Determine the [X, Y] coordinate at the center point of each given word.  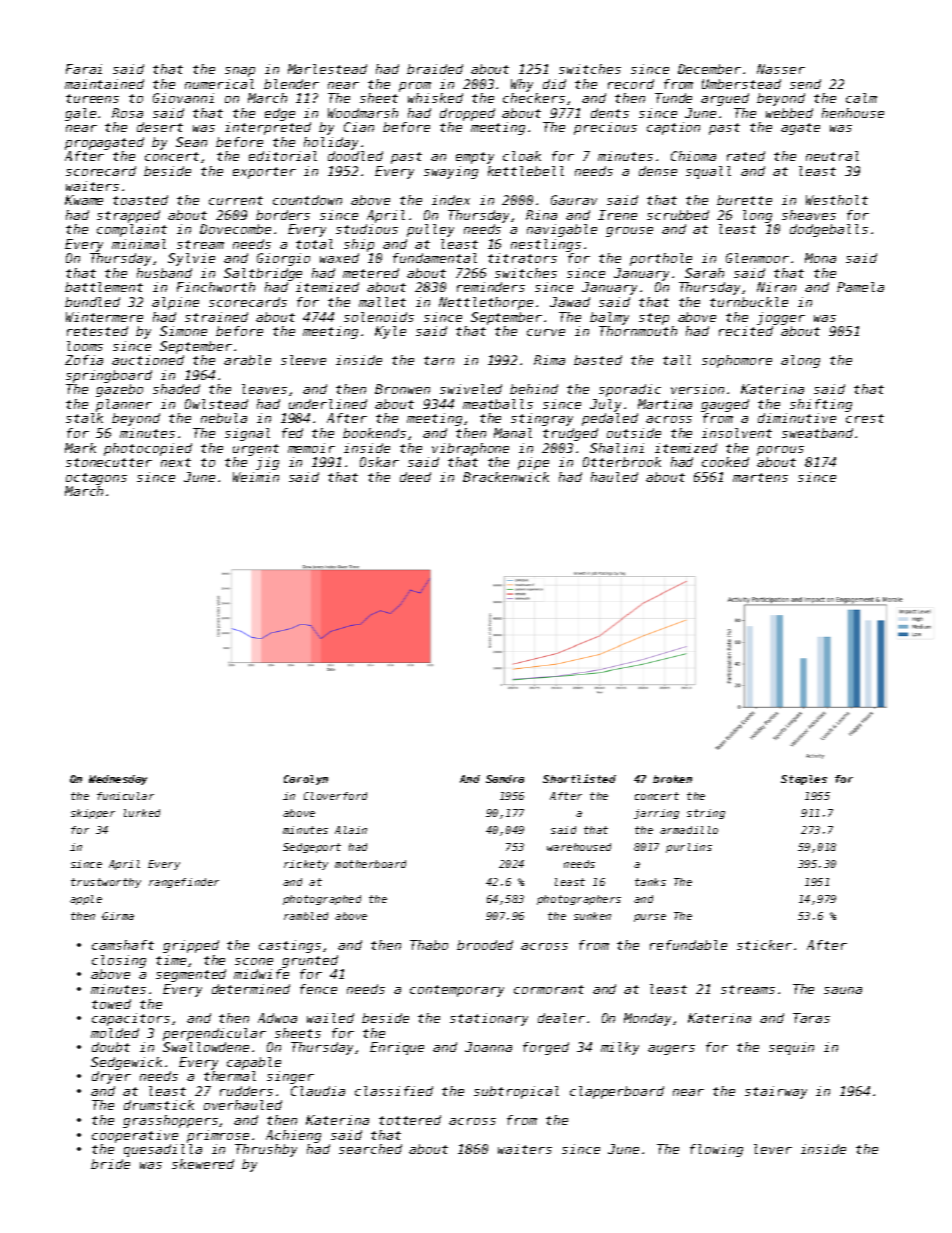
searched [370, 1149]
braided [435, 69]
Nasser [781, 69]
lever [773, 1149]
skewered [203, 1164]
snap [240, 72]
